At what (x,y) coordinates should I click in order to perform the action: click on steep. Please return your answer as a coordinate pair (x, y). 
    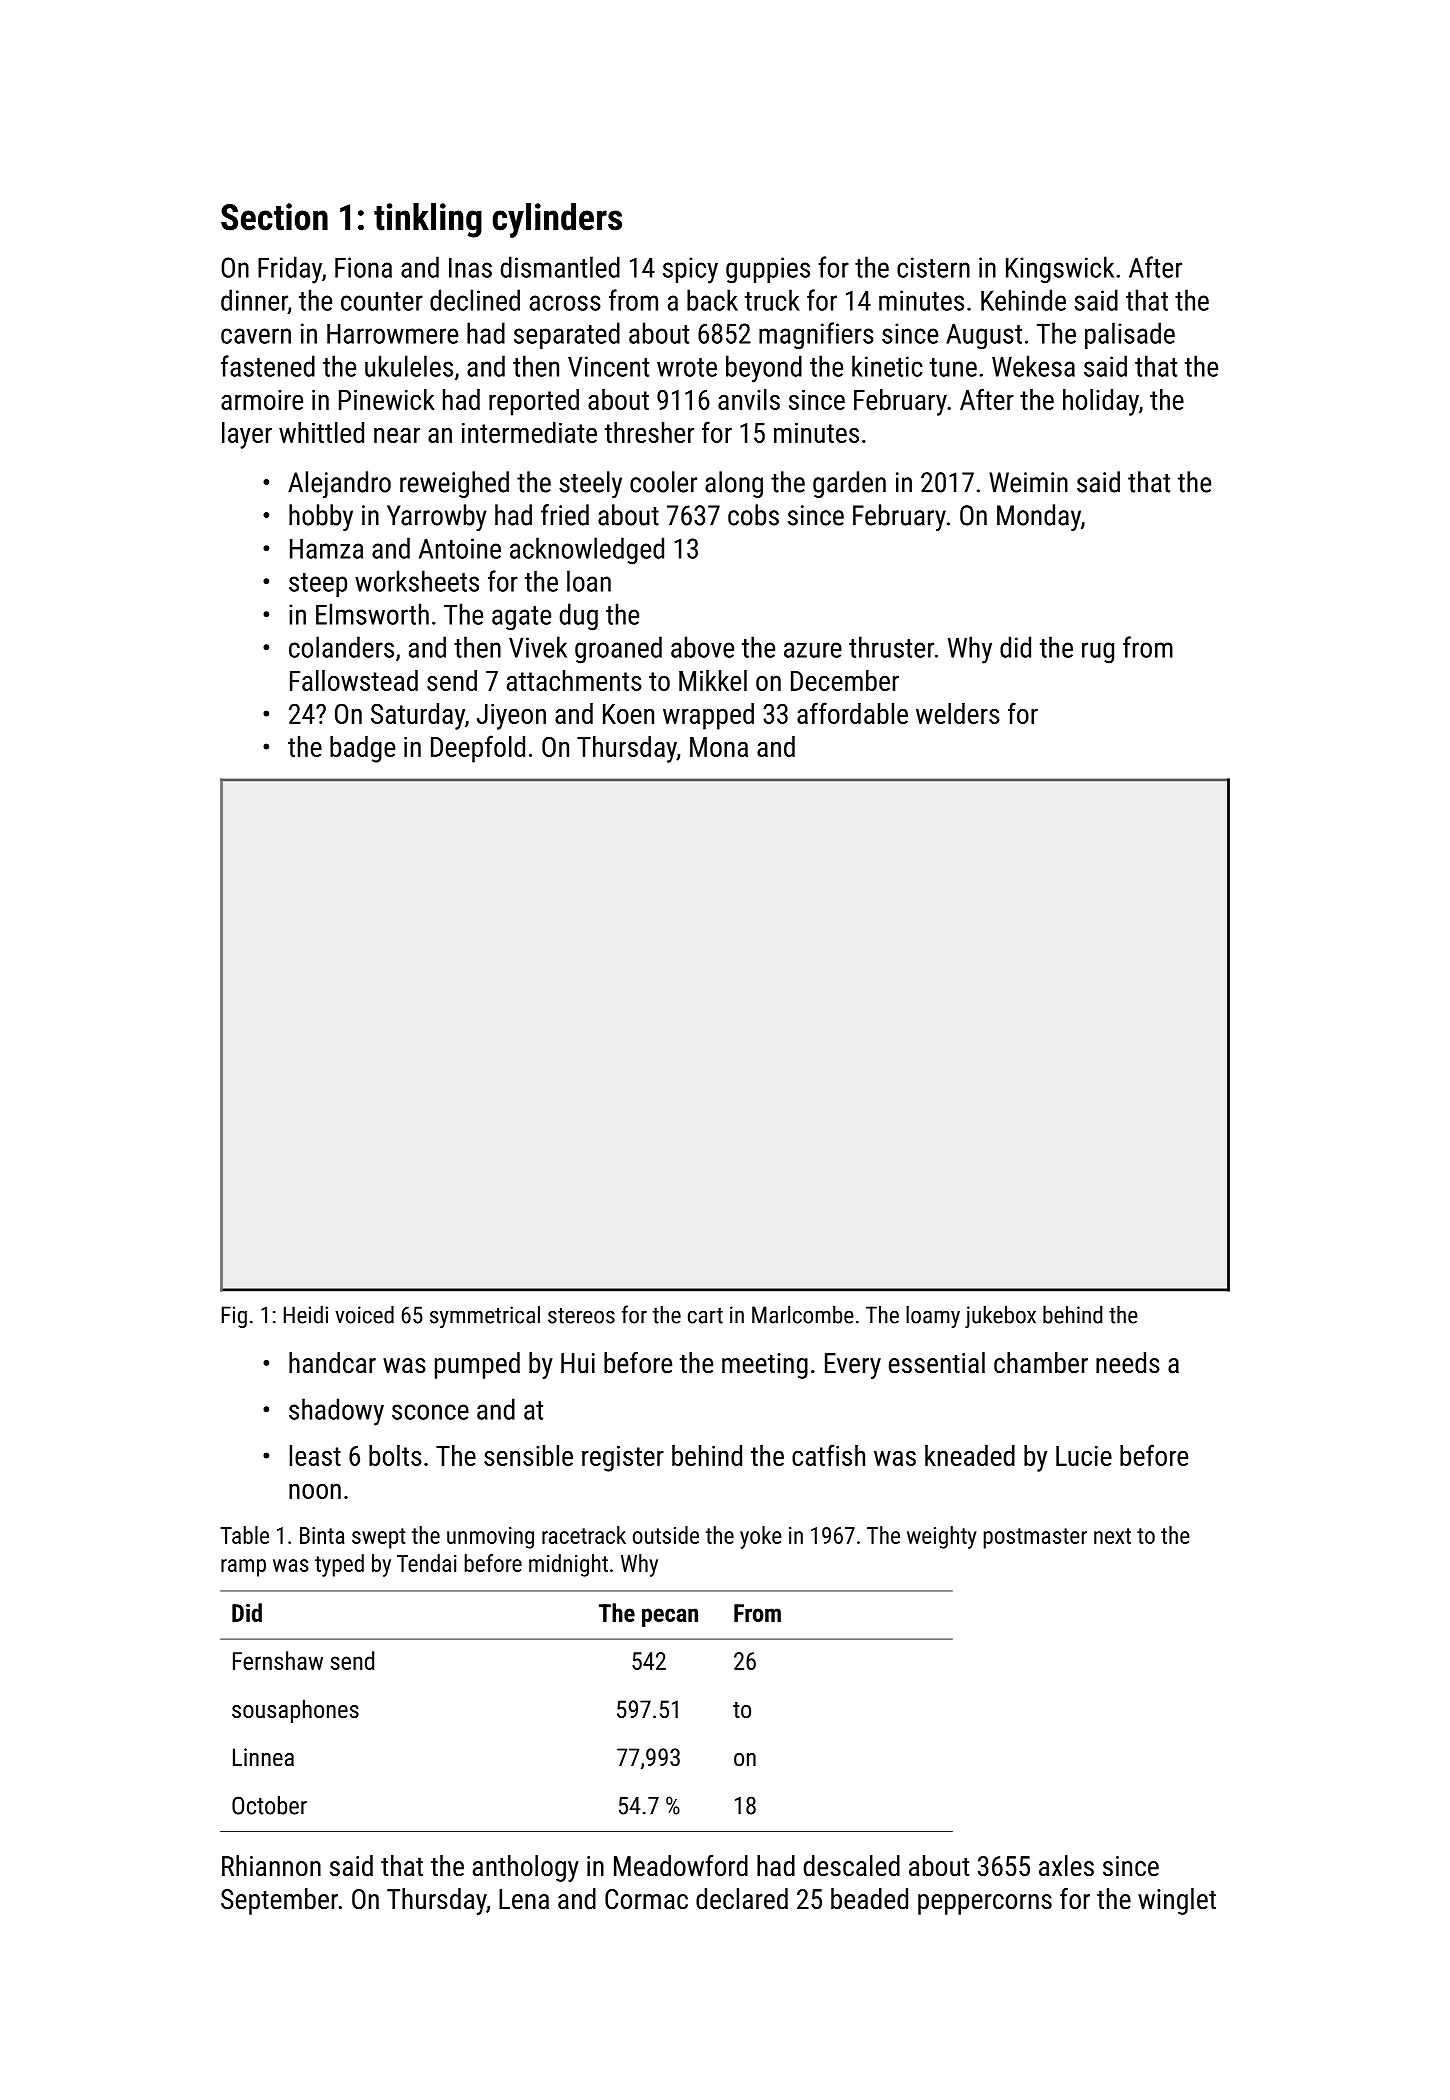
    Looking at the image, I should click on (318, 585).
